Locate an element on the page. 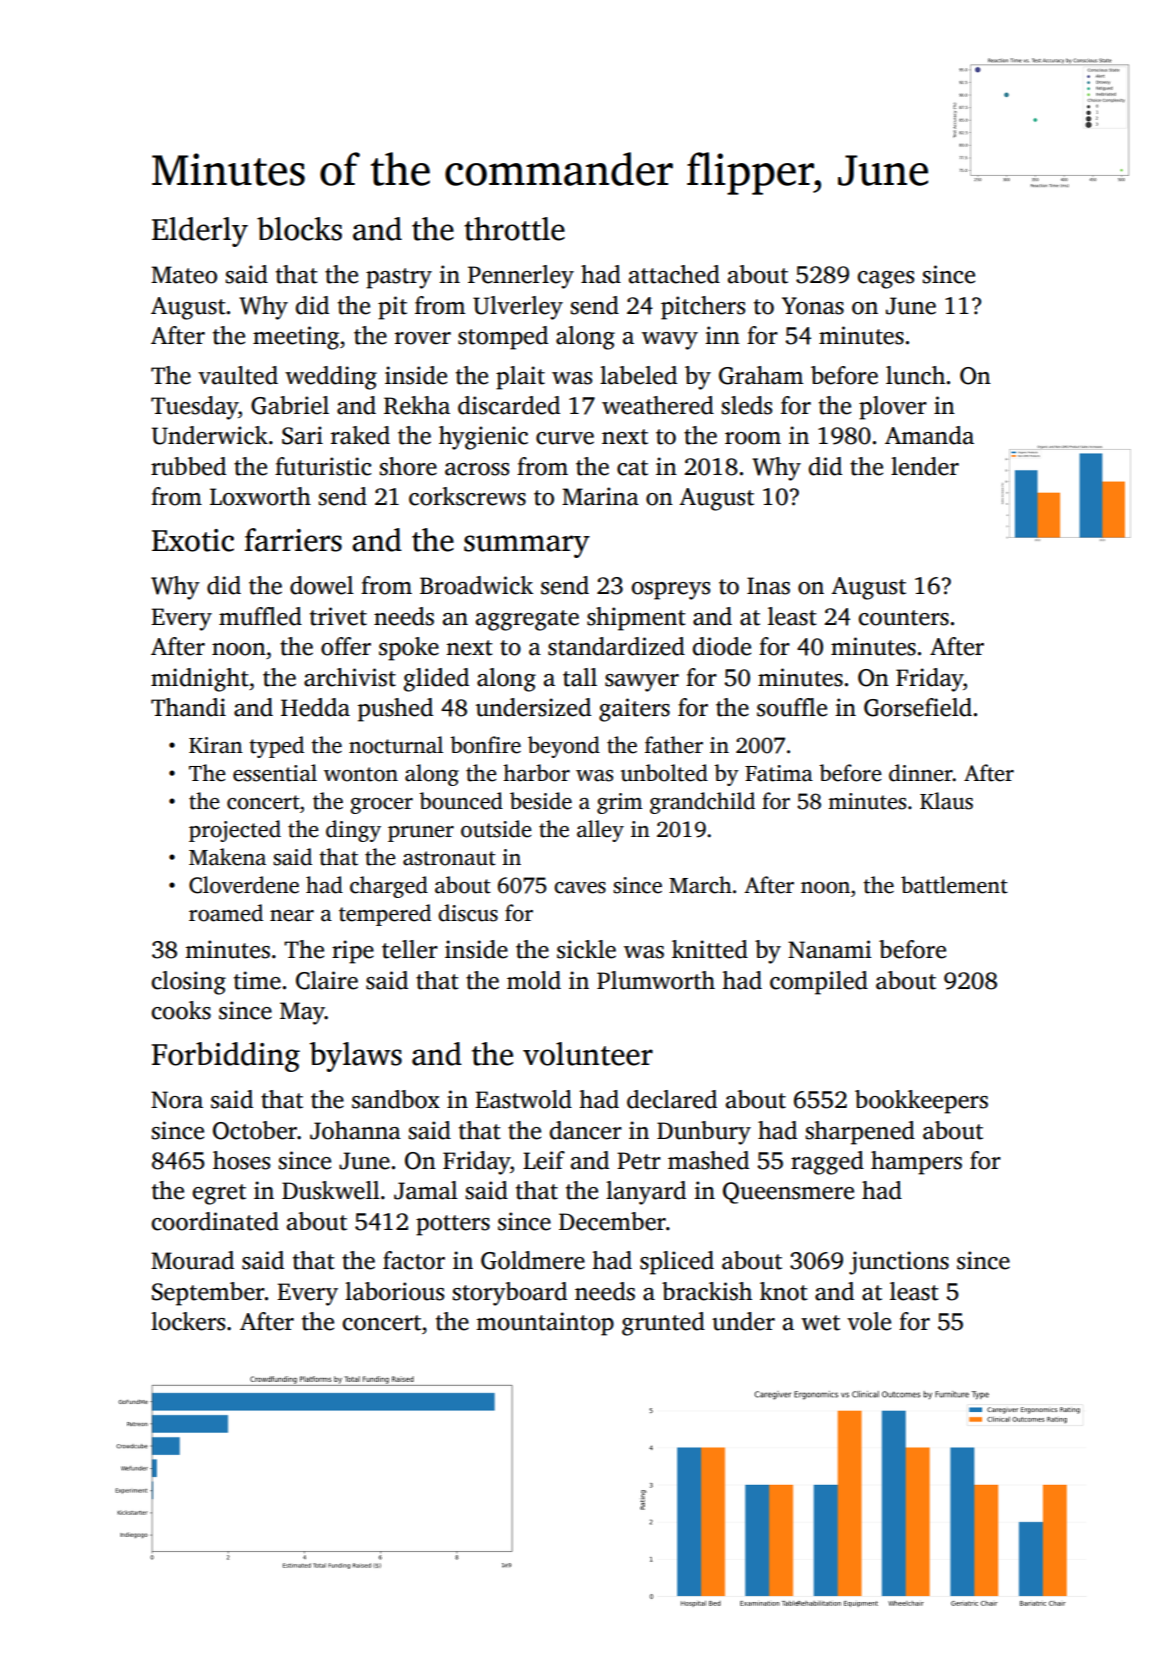 This document has width=1165, height=1654. farriers is located at coordinates (293, 540).
